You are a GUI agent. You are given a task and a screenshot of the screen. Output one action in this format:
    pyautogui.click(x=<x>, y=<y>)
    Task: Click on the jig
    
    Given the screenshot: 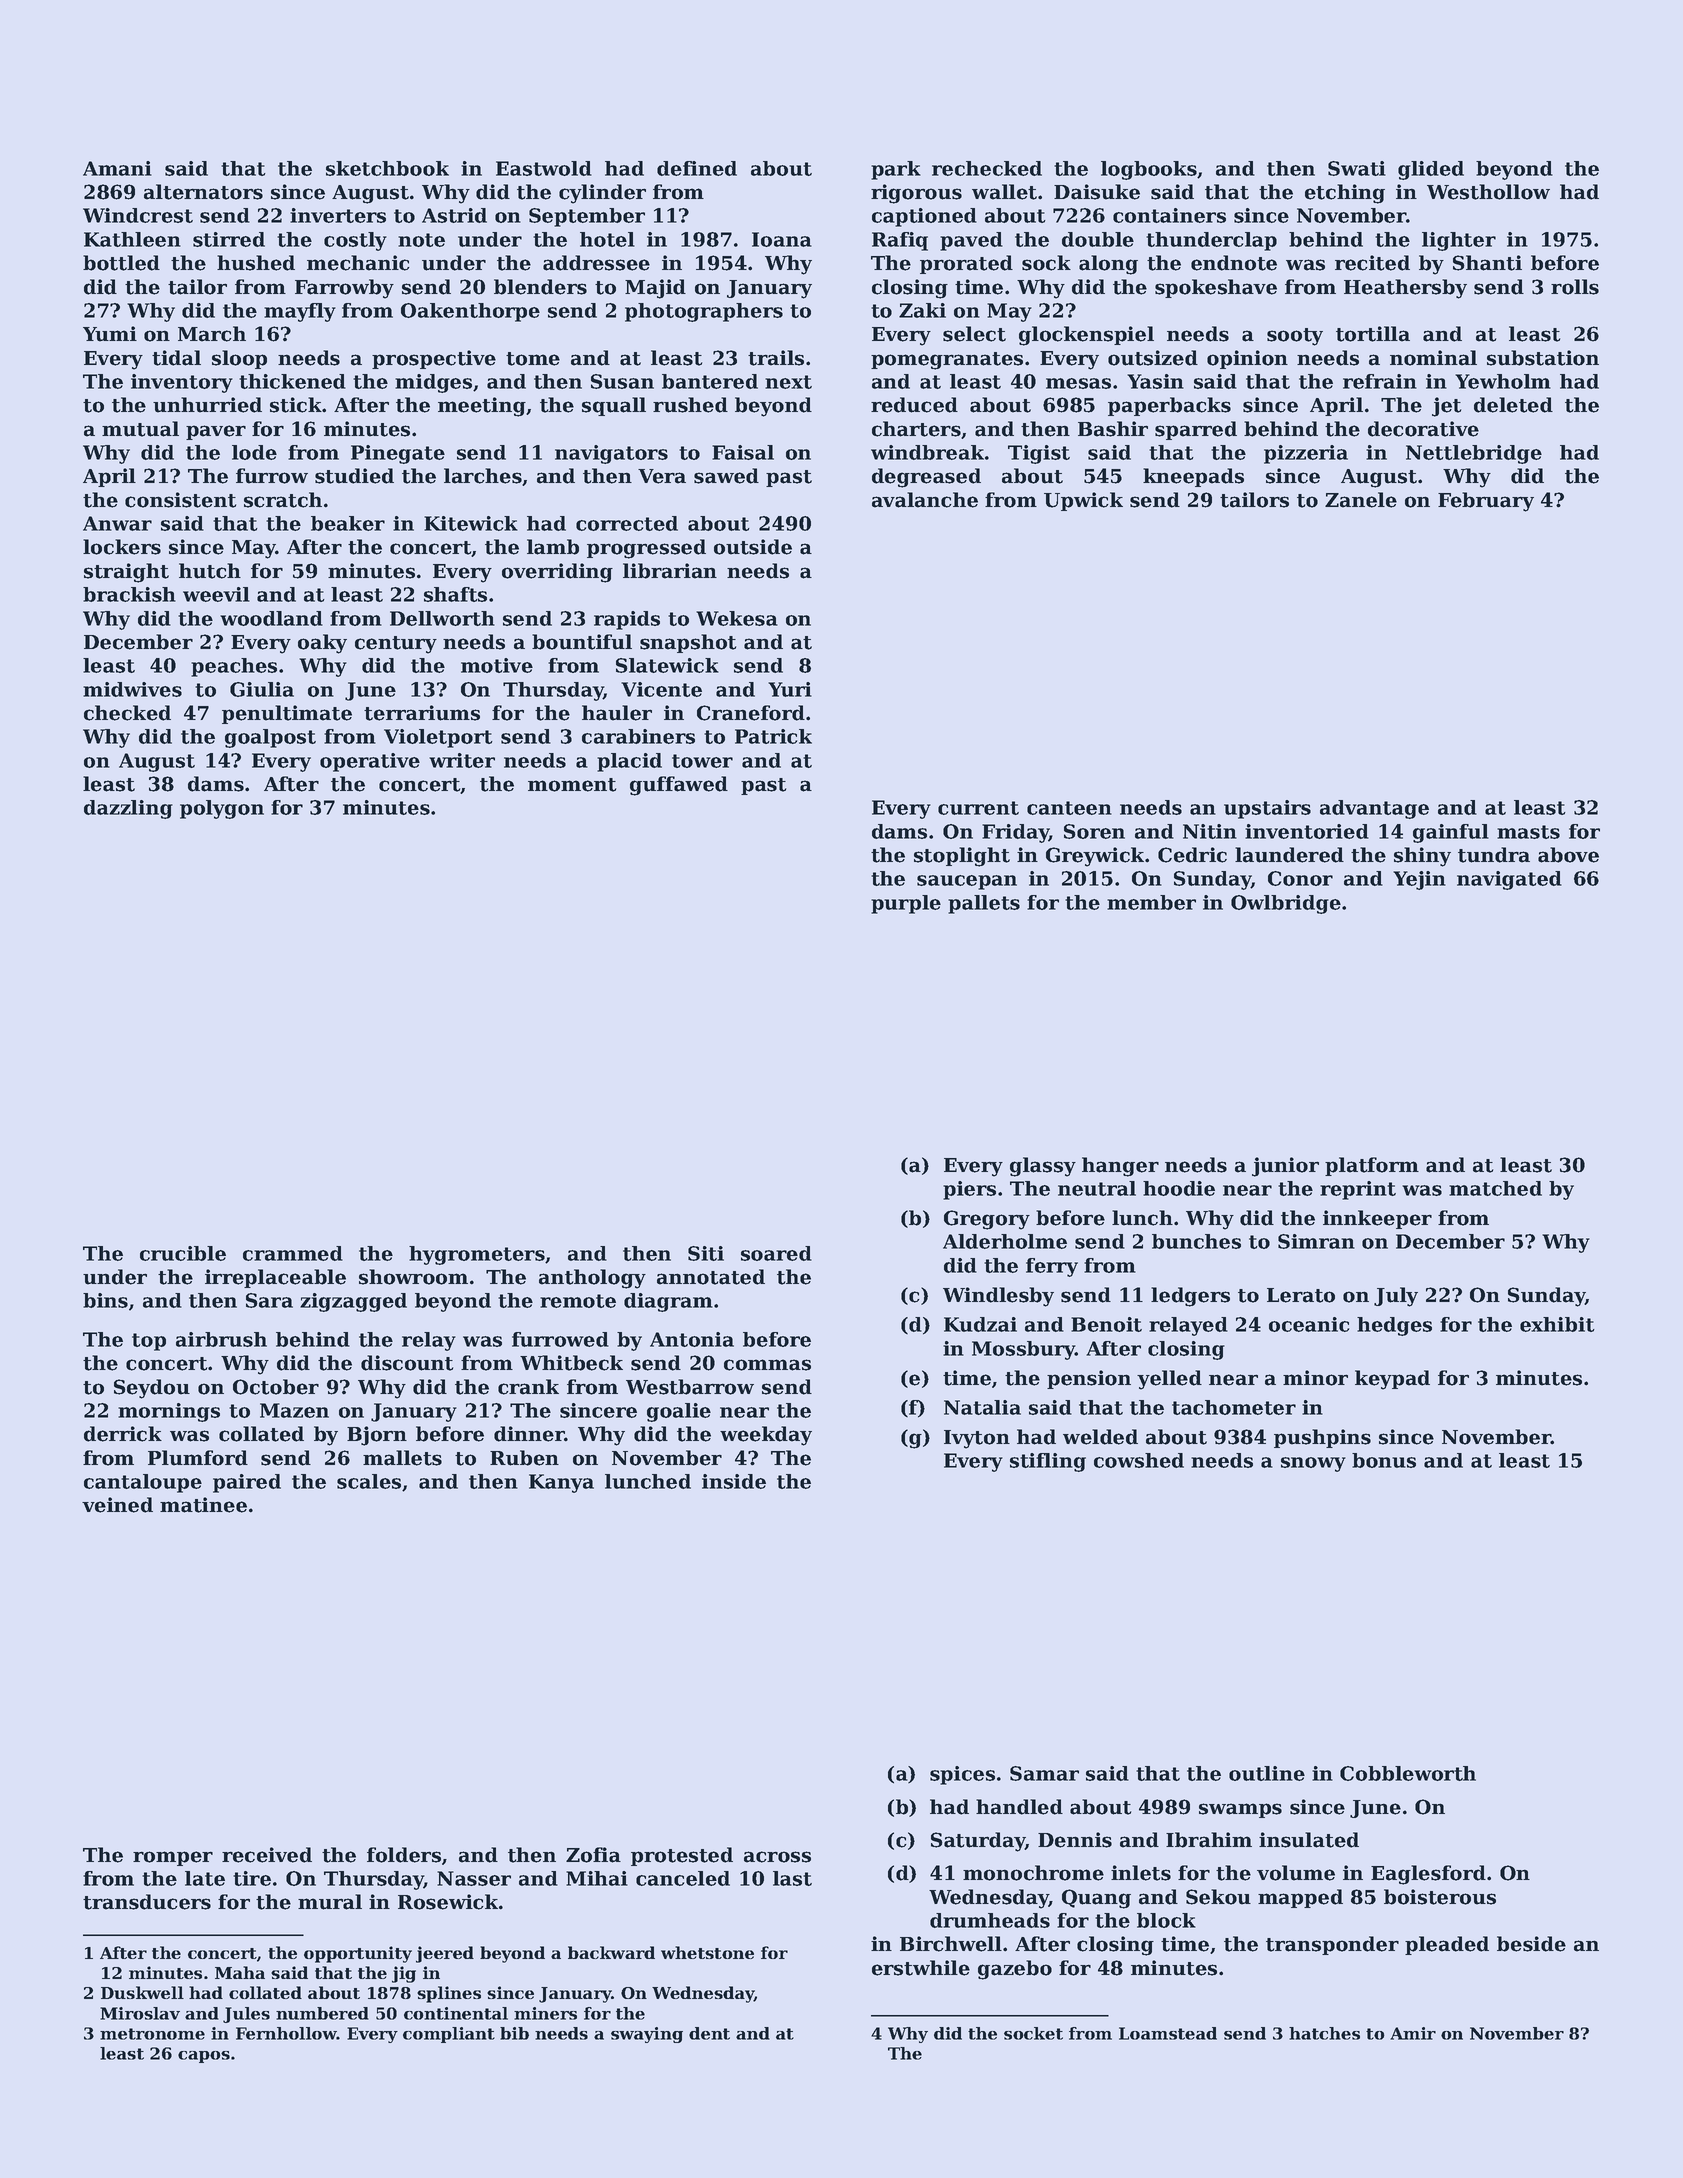 What is the action you would take?
    pyautogui.click(x=404, y=1974)
